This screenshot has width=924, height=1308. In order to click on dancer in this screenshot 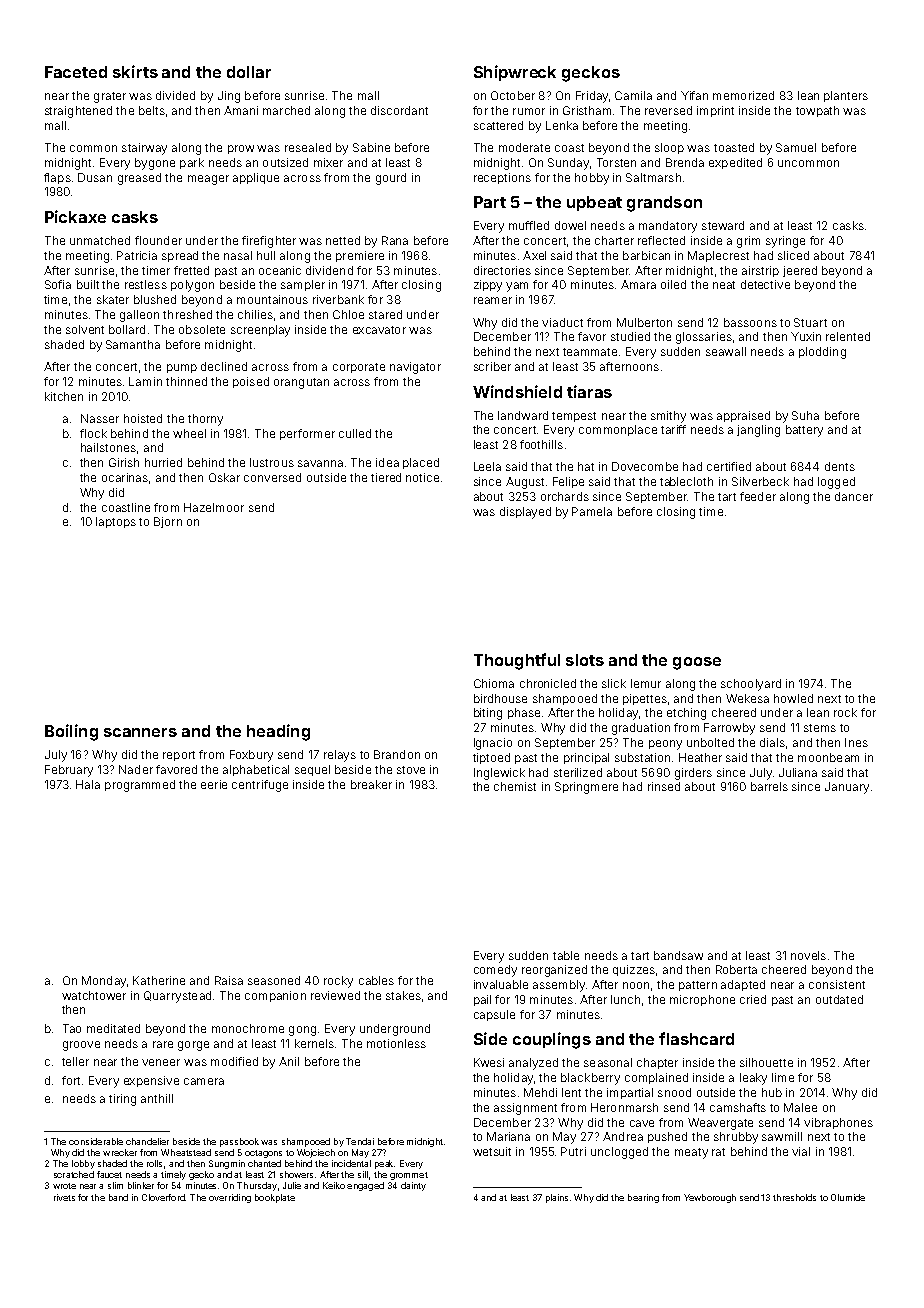, I will do `click(854, 496)`.
